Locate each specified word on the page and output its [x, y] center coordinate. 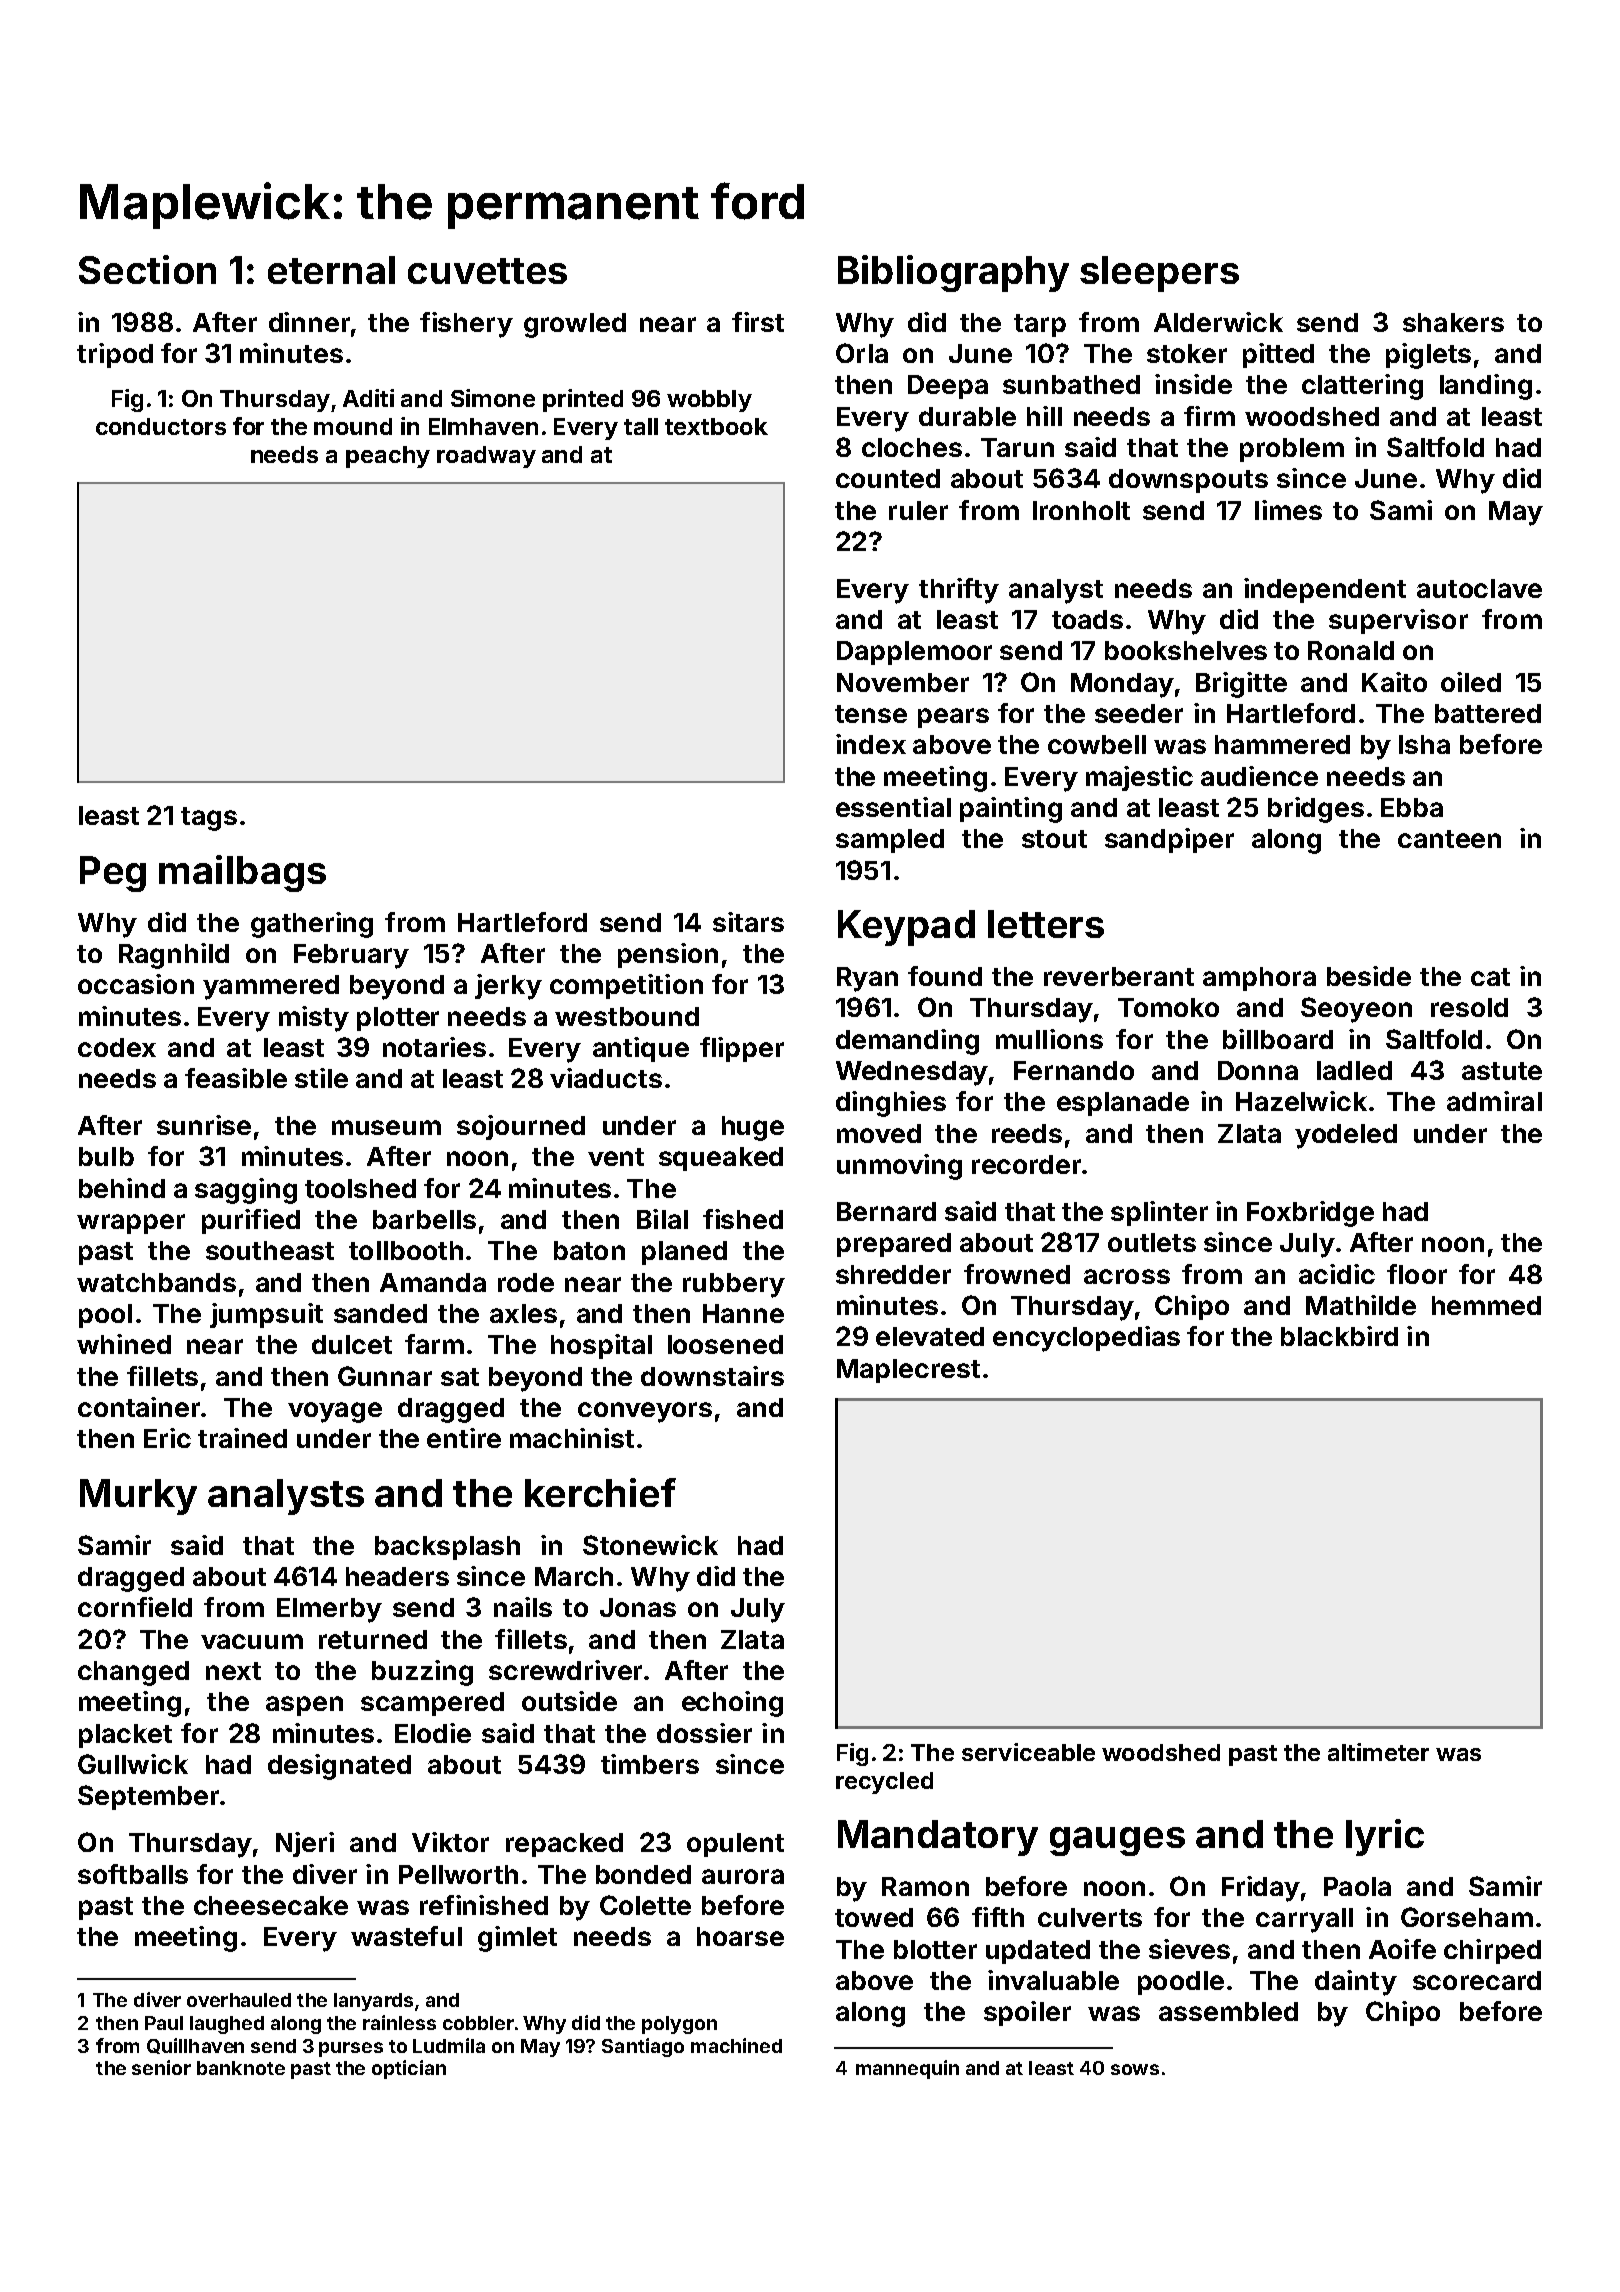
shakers [1453, 322]
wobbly [709, 401]
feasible [236, 1078]
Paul [164, 2023]
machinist [572, 1438]
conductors [161, 426]
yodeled [1346, 1136]
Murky [138, 1497]
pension [668, 955]
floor [1417, 1274]
